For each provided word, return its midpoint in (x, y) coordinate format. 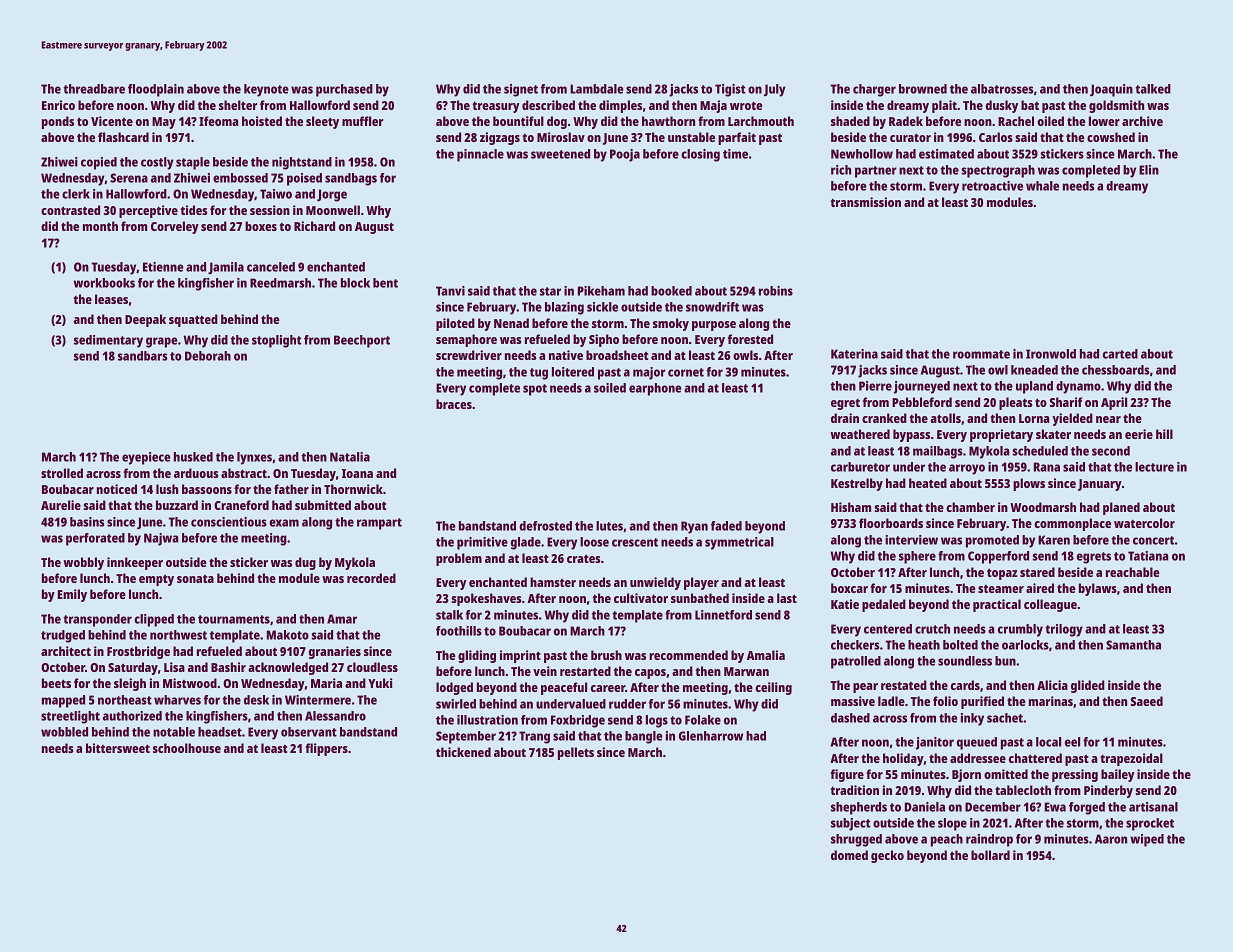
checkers (855, 645)
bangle (643, 737)
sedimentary (108, 341)
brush (606, 655)
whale (1042, 186)
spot (535, 390)
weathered (860, 434)
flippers (326, 749)
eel (1072, 742)
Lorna (1034, 418)
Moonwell (333, 210)
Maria (326, 683)
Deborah (208, 356)
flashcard (123, 137)
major (649, 373)
